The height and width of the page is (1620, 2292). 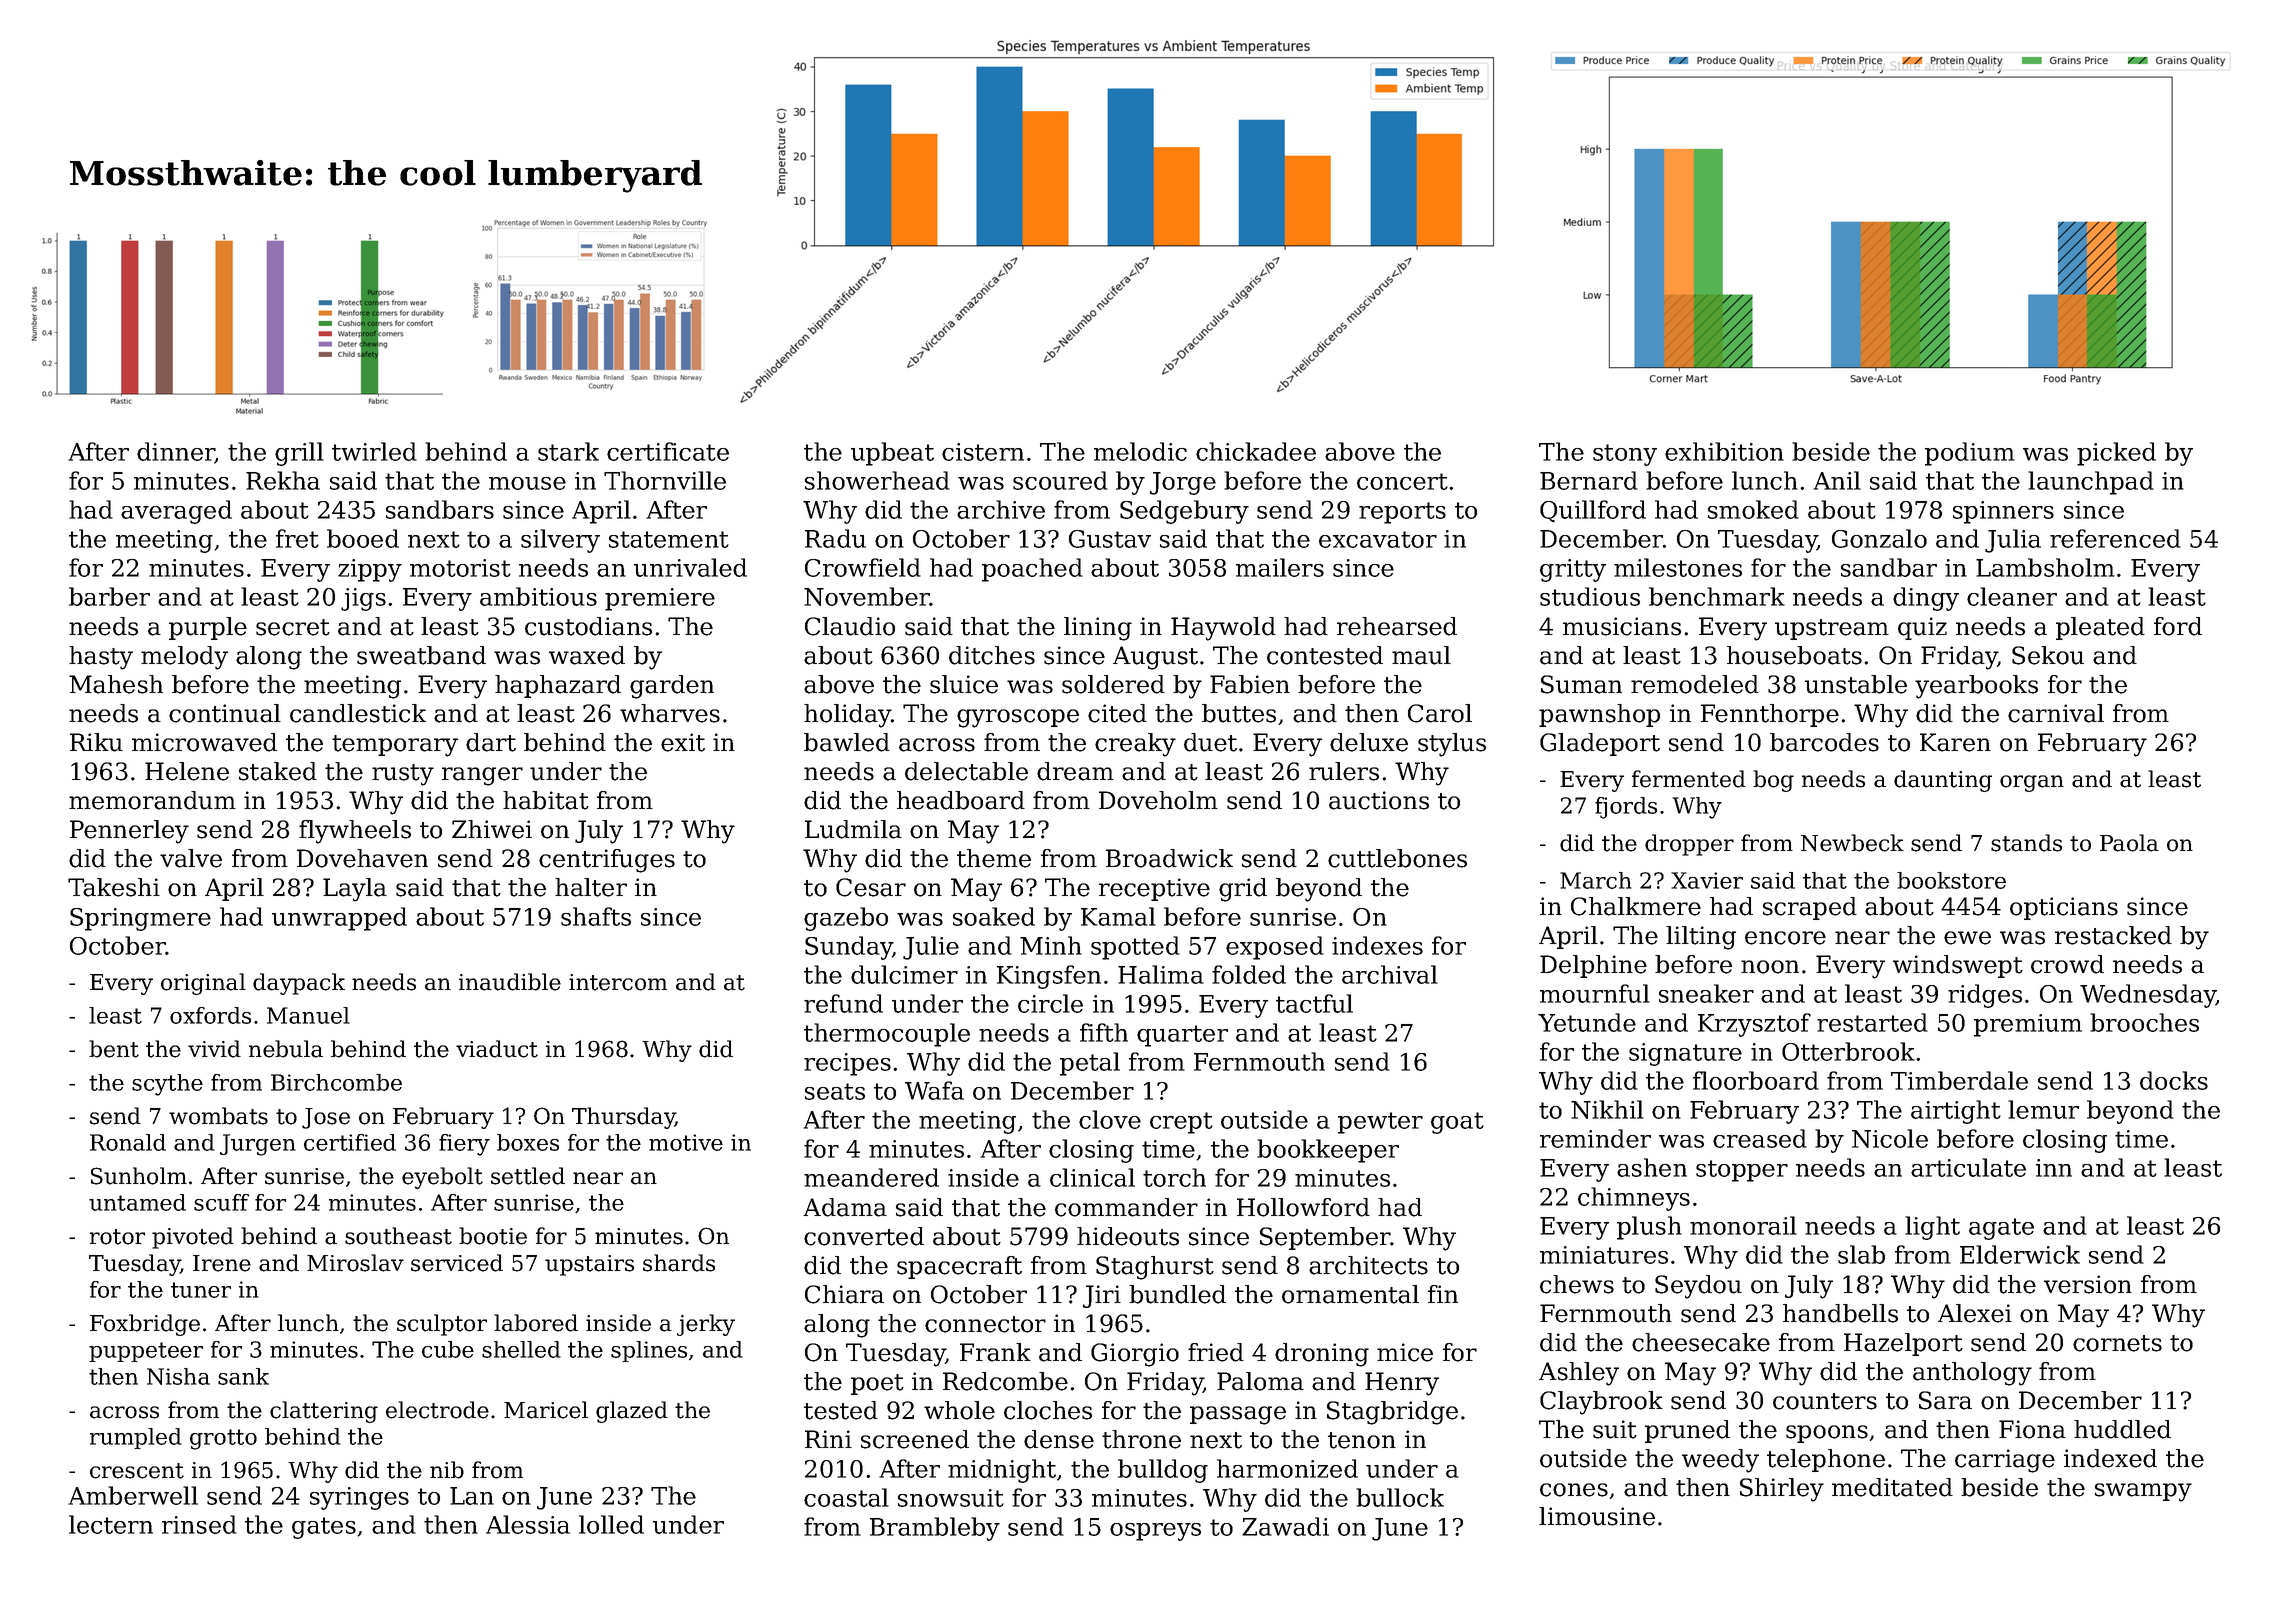 What do you see at coordinates (668, 451) in the page?
I see `certificate` at bounding box center [668, 451].
